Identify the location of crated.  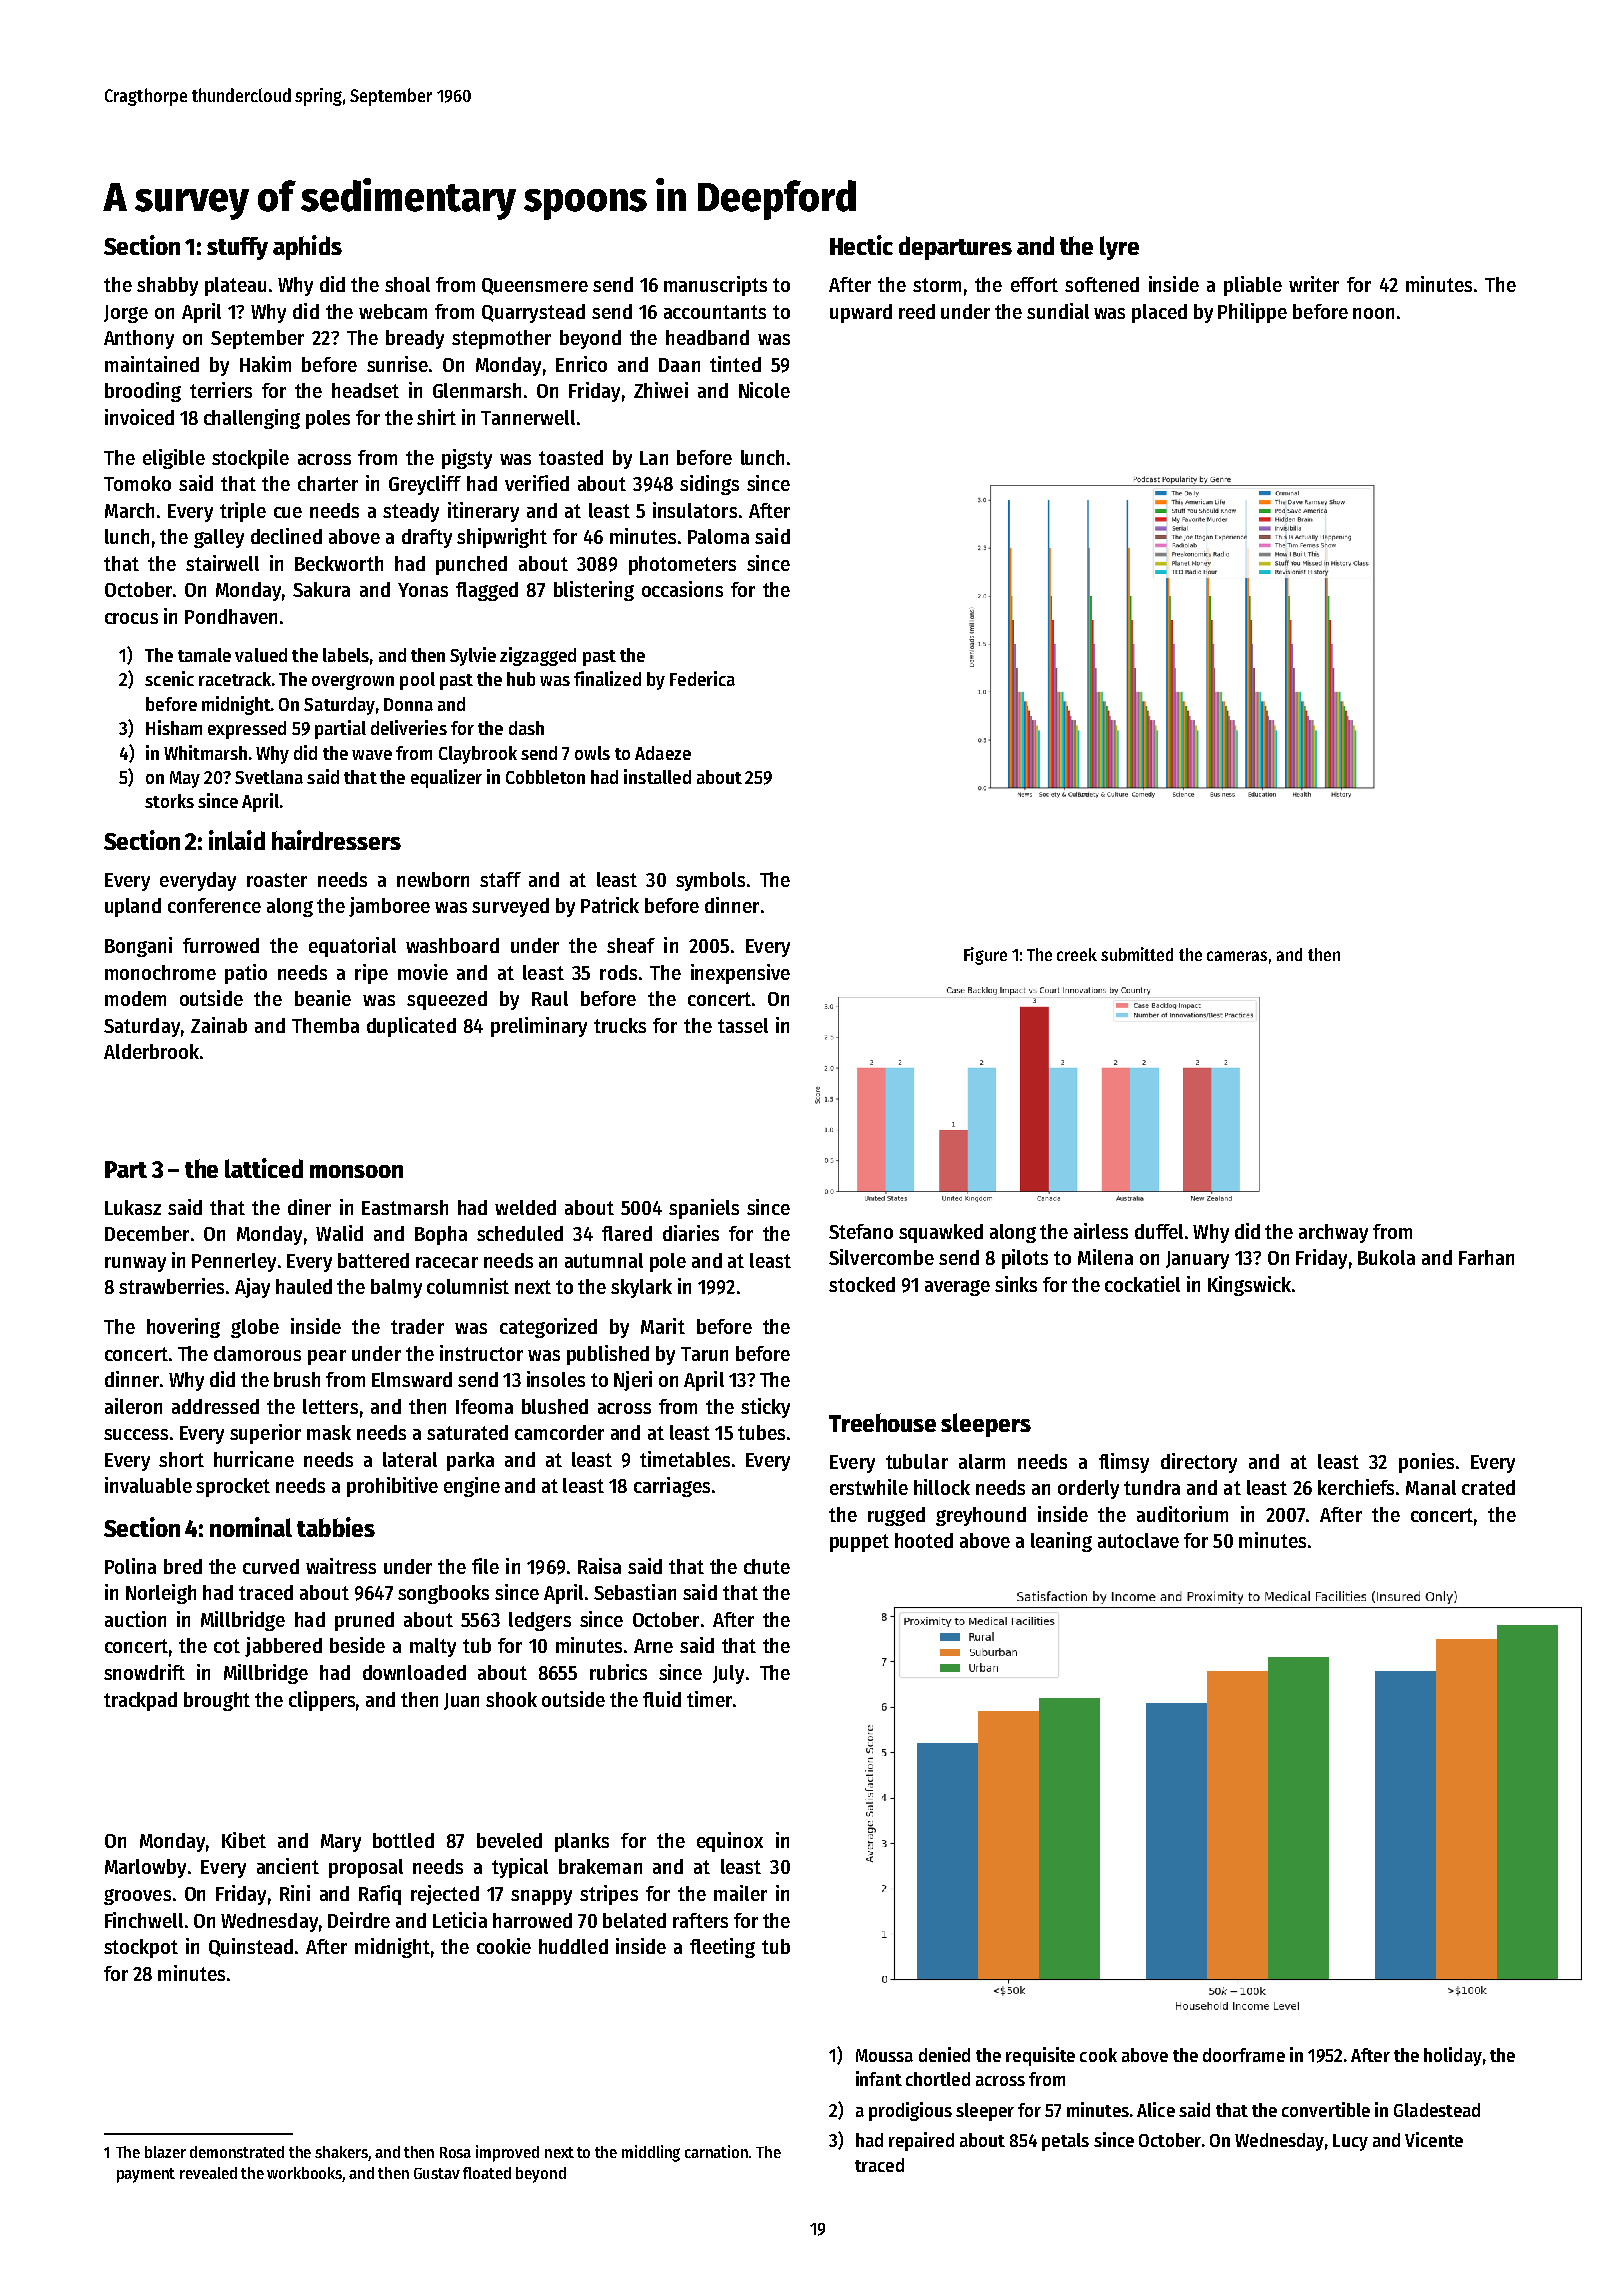
(1488, 1487).
